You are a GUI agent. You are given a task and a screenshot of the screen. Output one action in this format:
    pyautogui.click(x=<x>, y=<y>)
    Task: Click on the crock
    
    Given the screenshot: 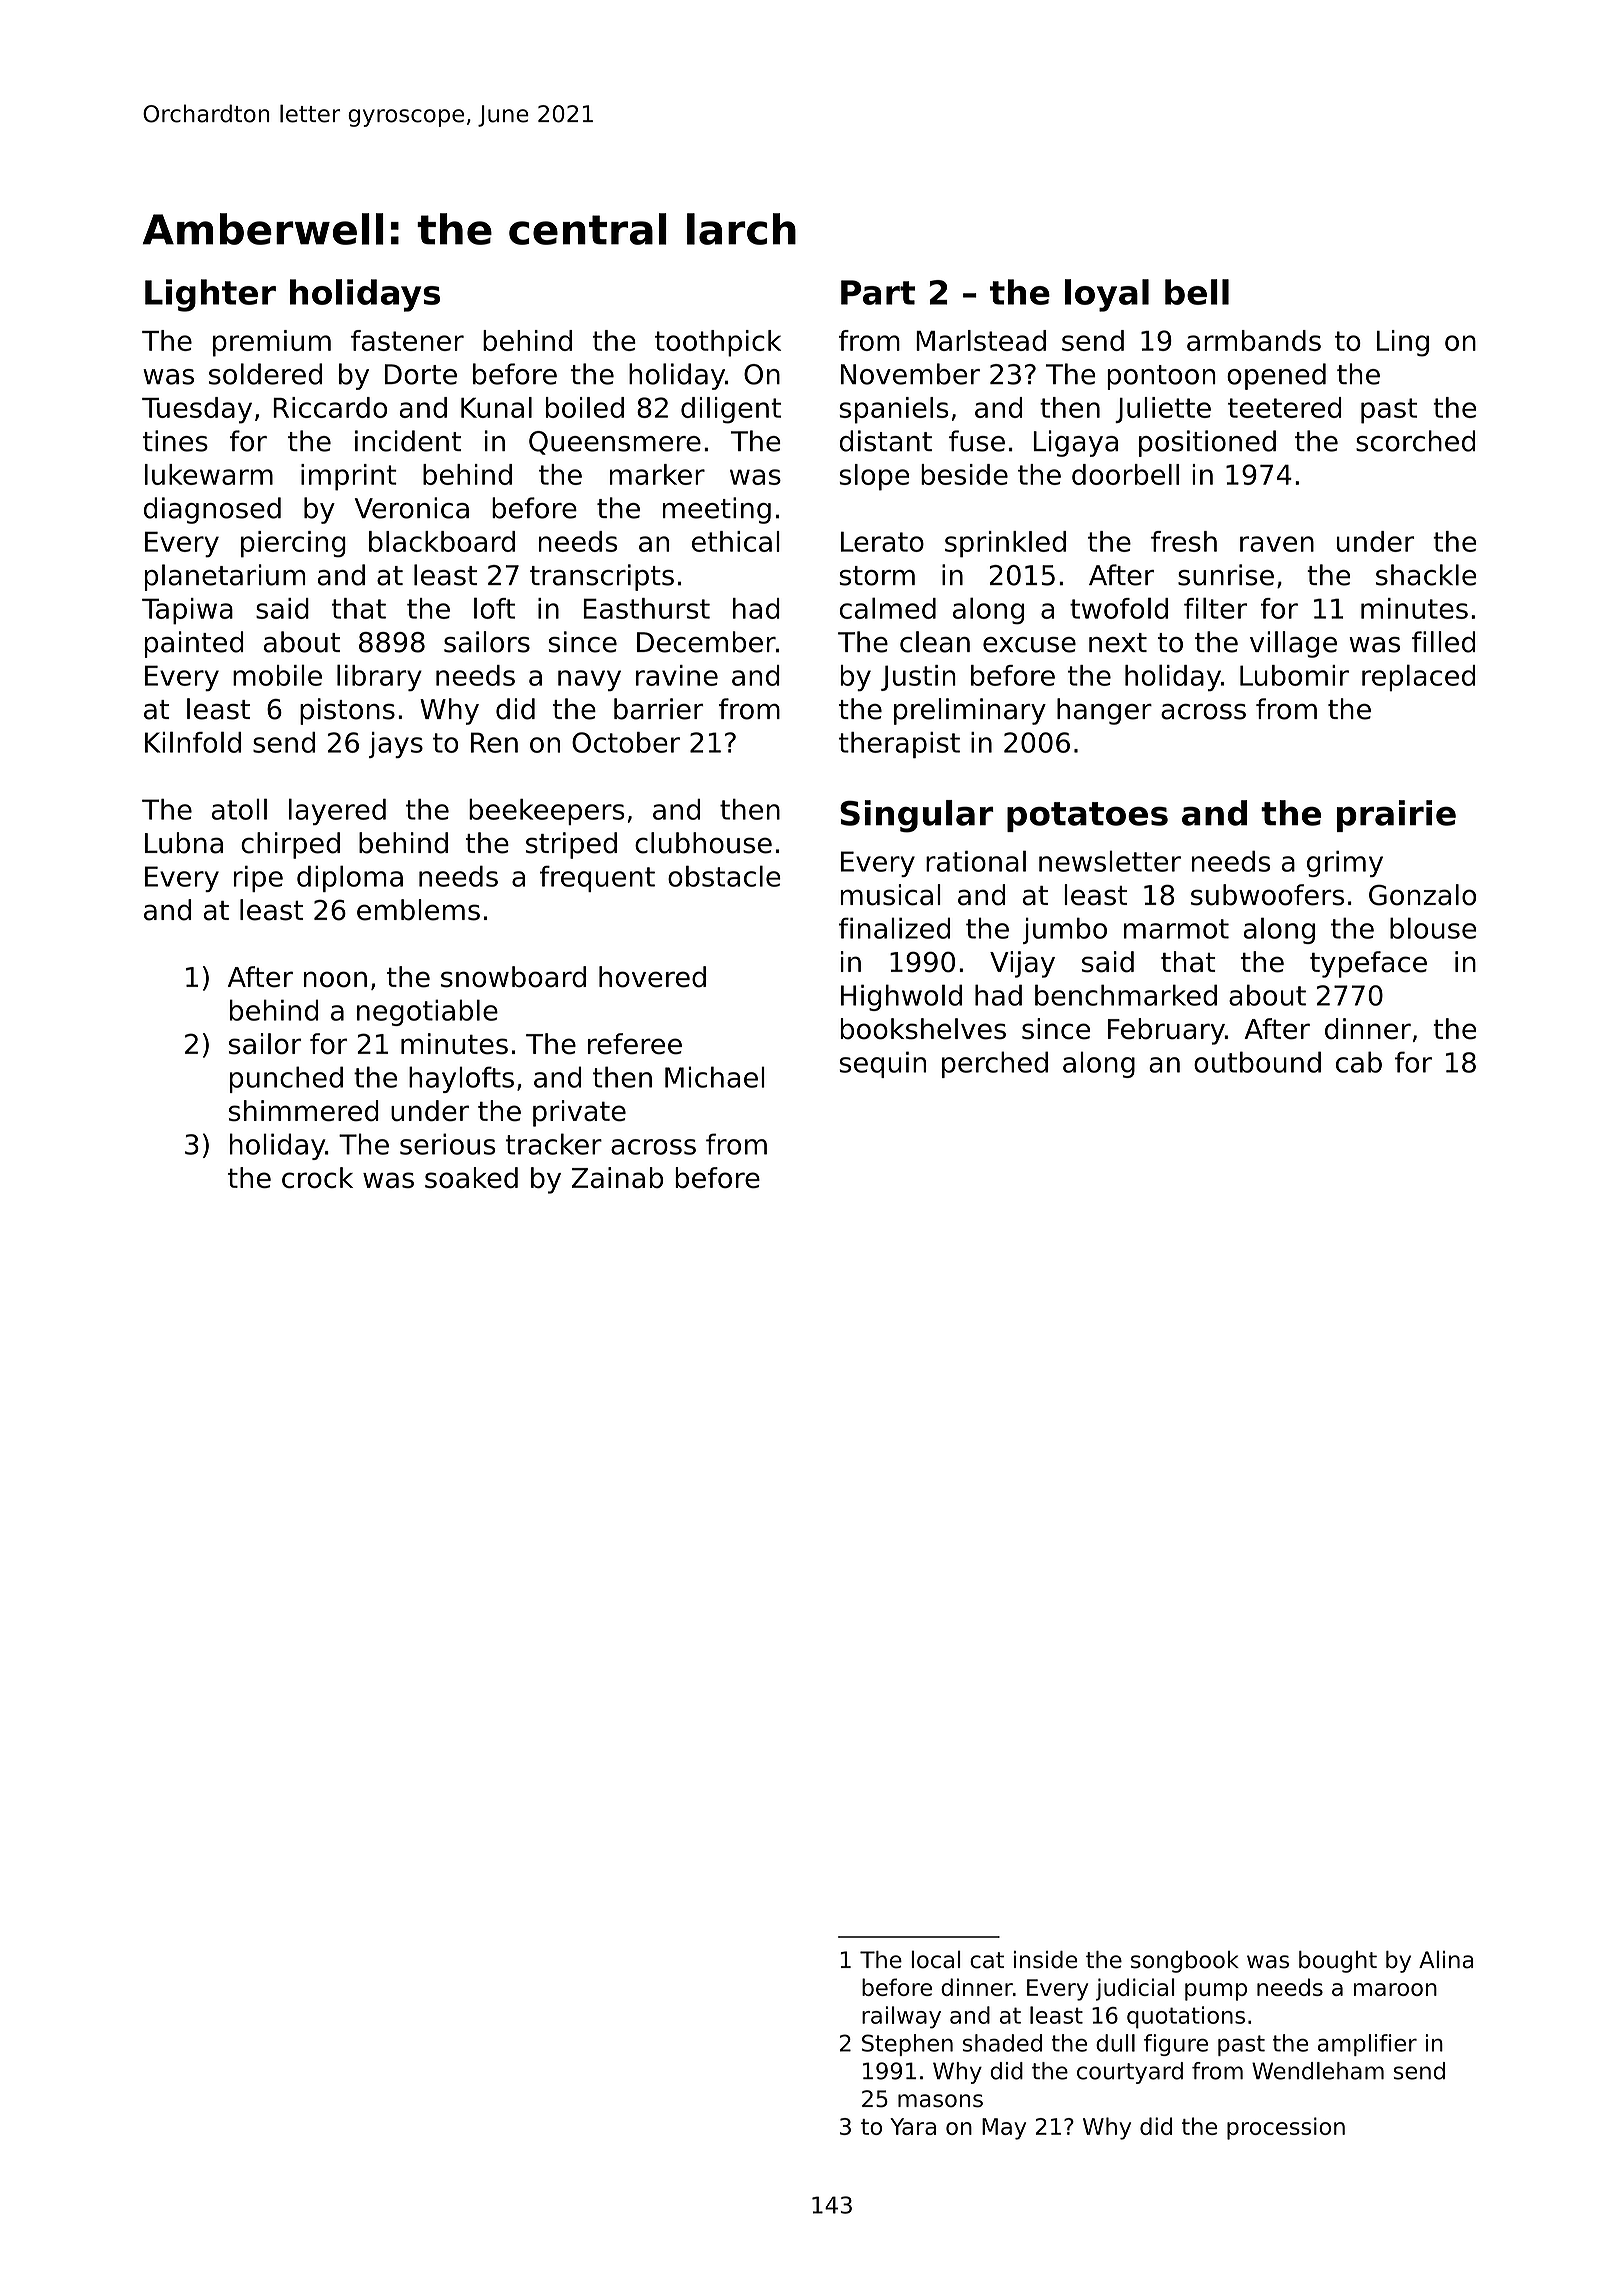 What is the action you would take?
    pyautogui.click(x=317, y=1177)
